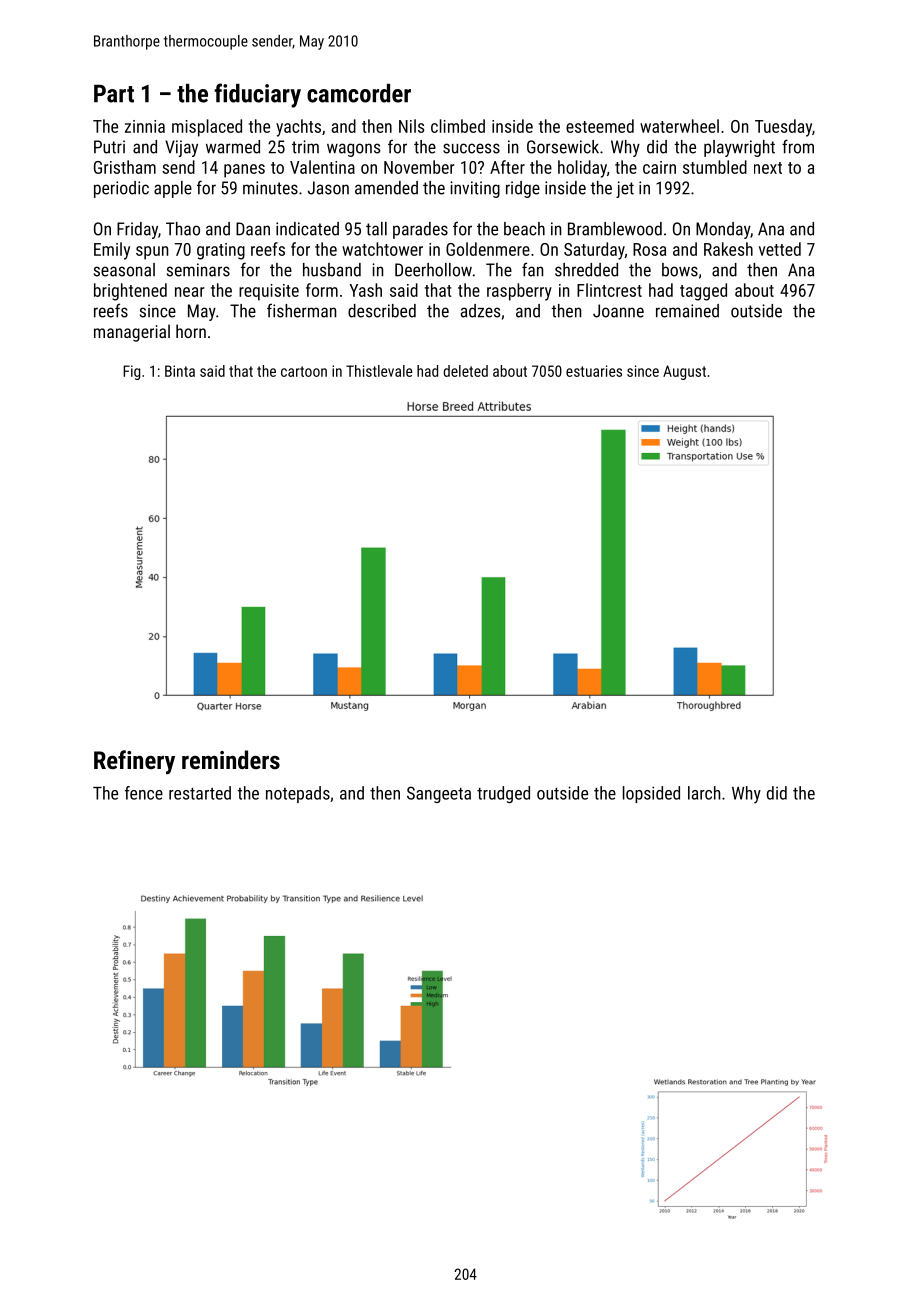 The height and width of the screenshot is (1316, 908). I want to click on lopsided, so click(651, 794).
